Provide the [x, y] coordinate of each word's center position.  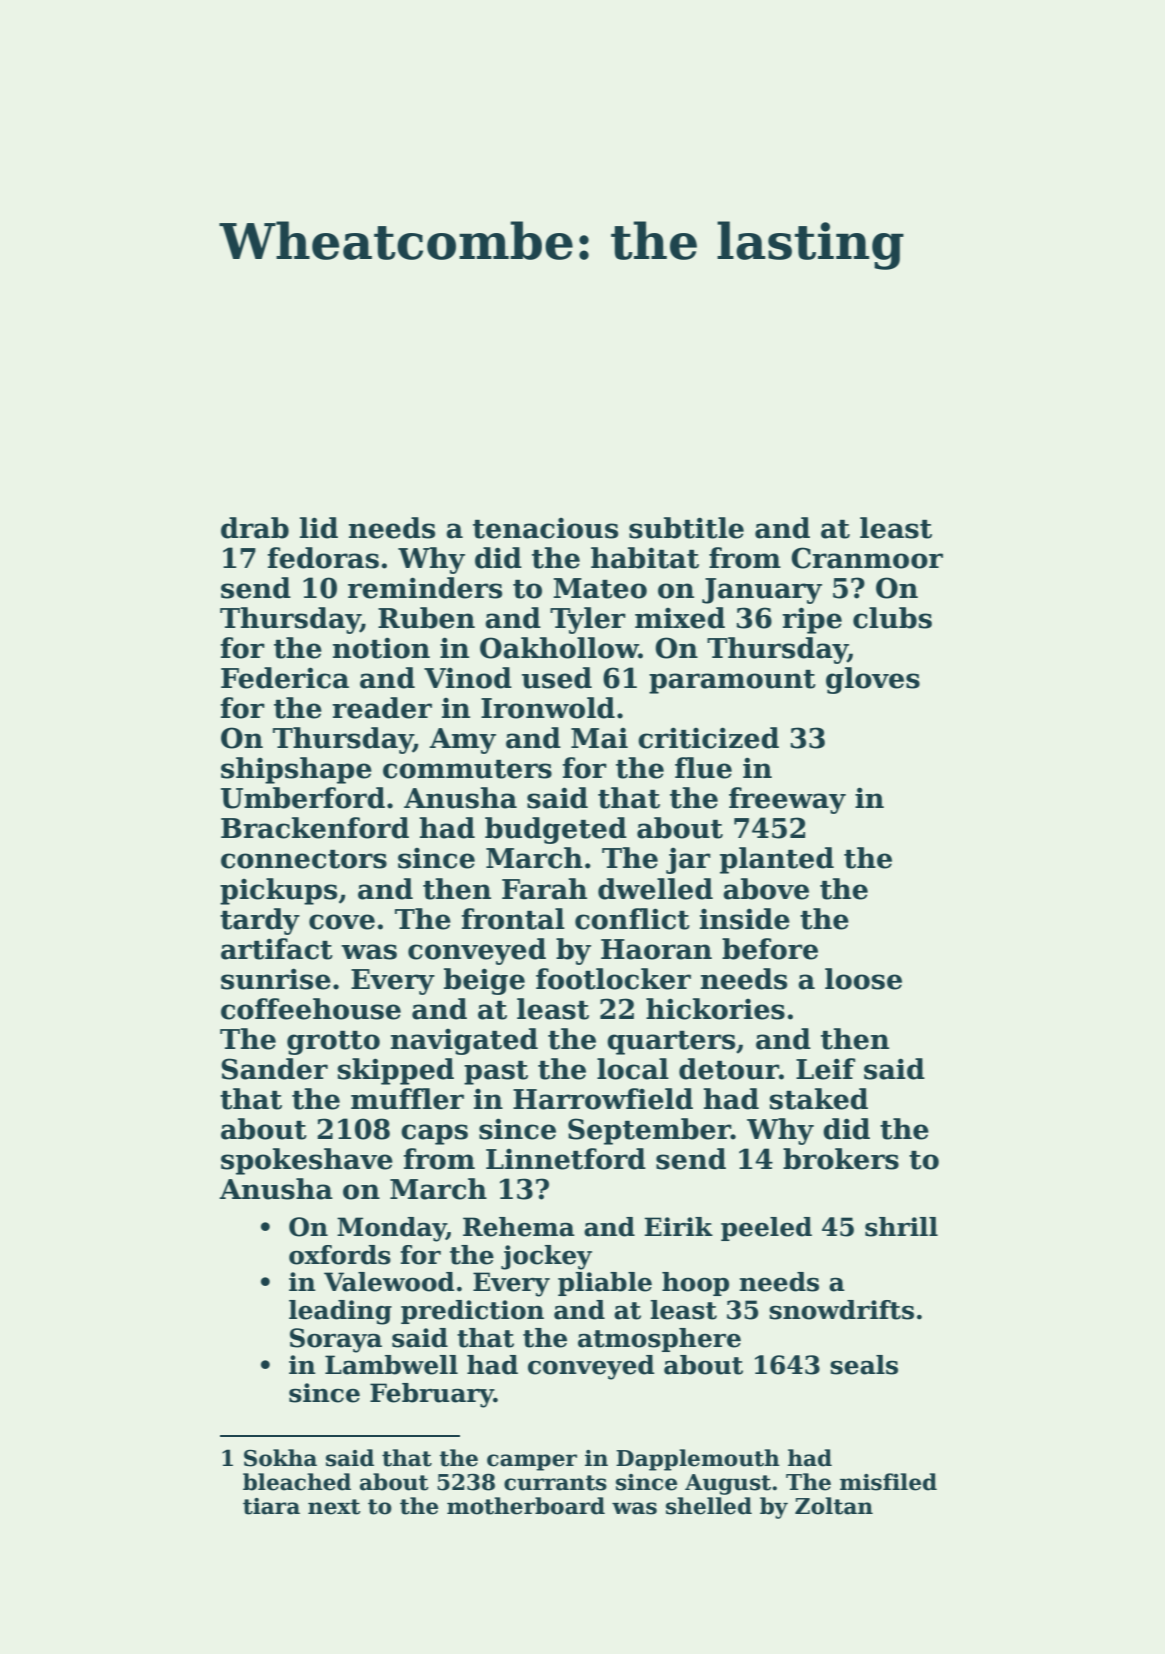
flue [703, 768]
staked [819, 1099]
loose [863, 979]
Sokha [280, 1458]
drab [255, 528]
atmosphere [659, 1340]
